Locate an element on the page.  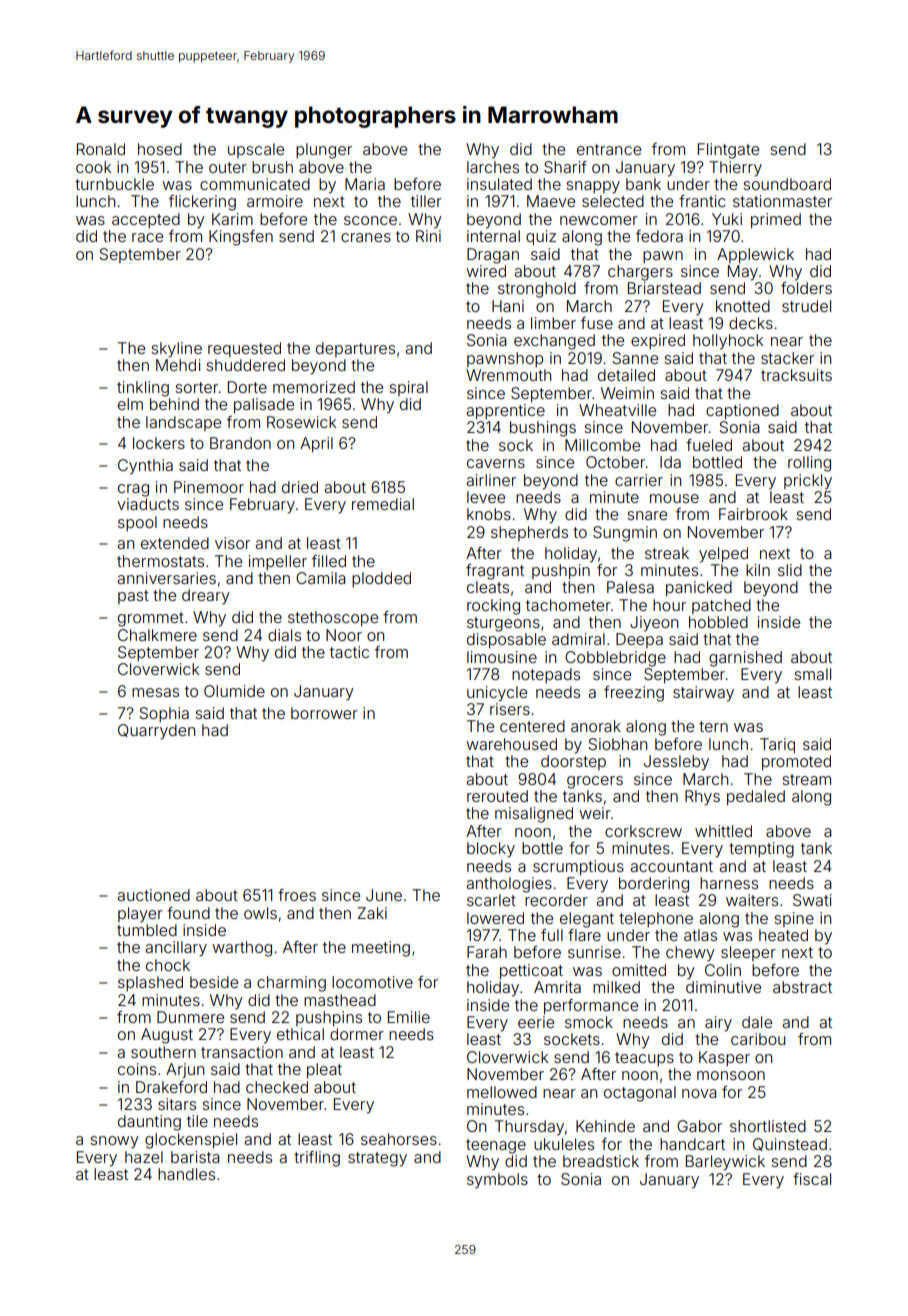
Farah is located at coordinates (487, 952).
